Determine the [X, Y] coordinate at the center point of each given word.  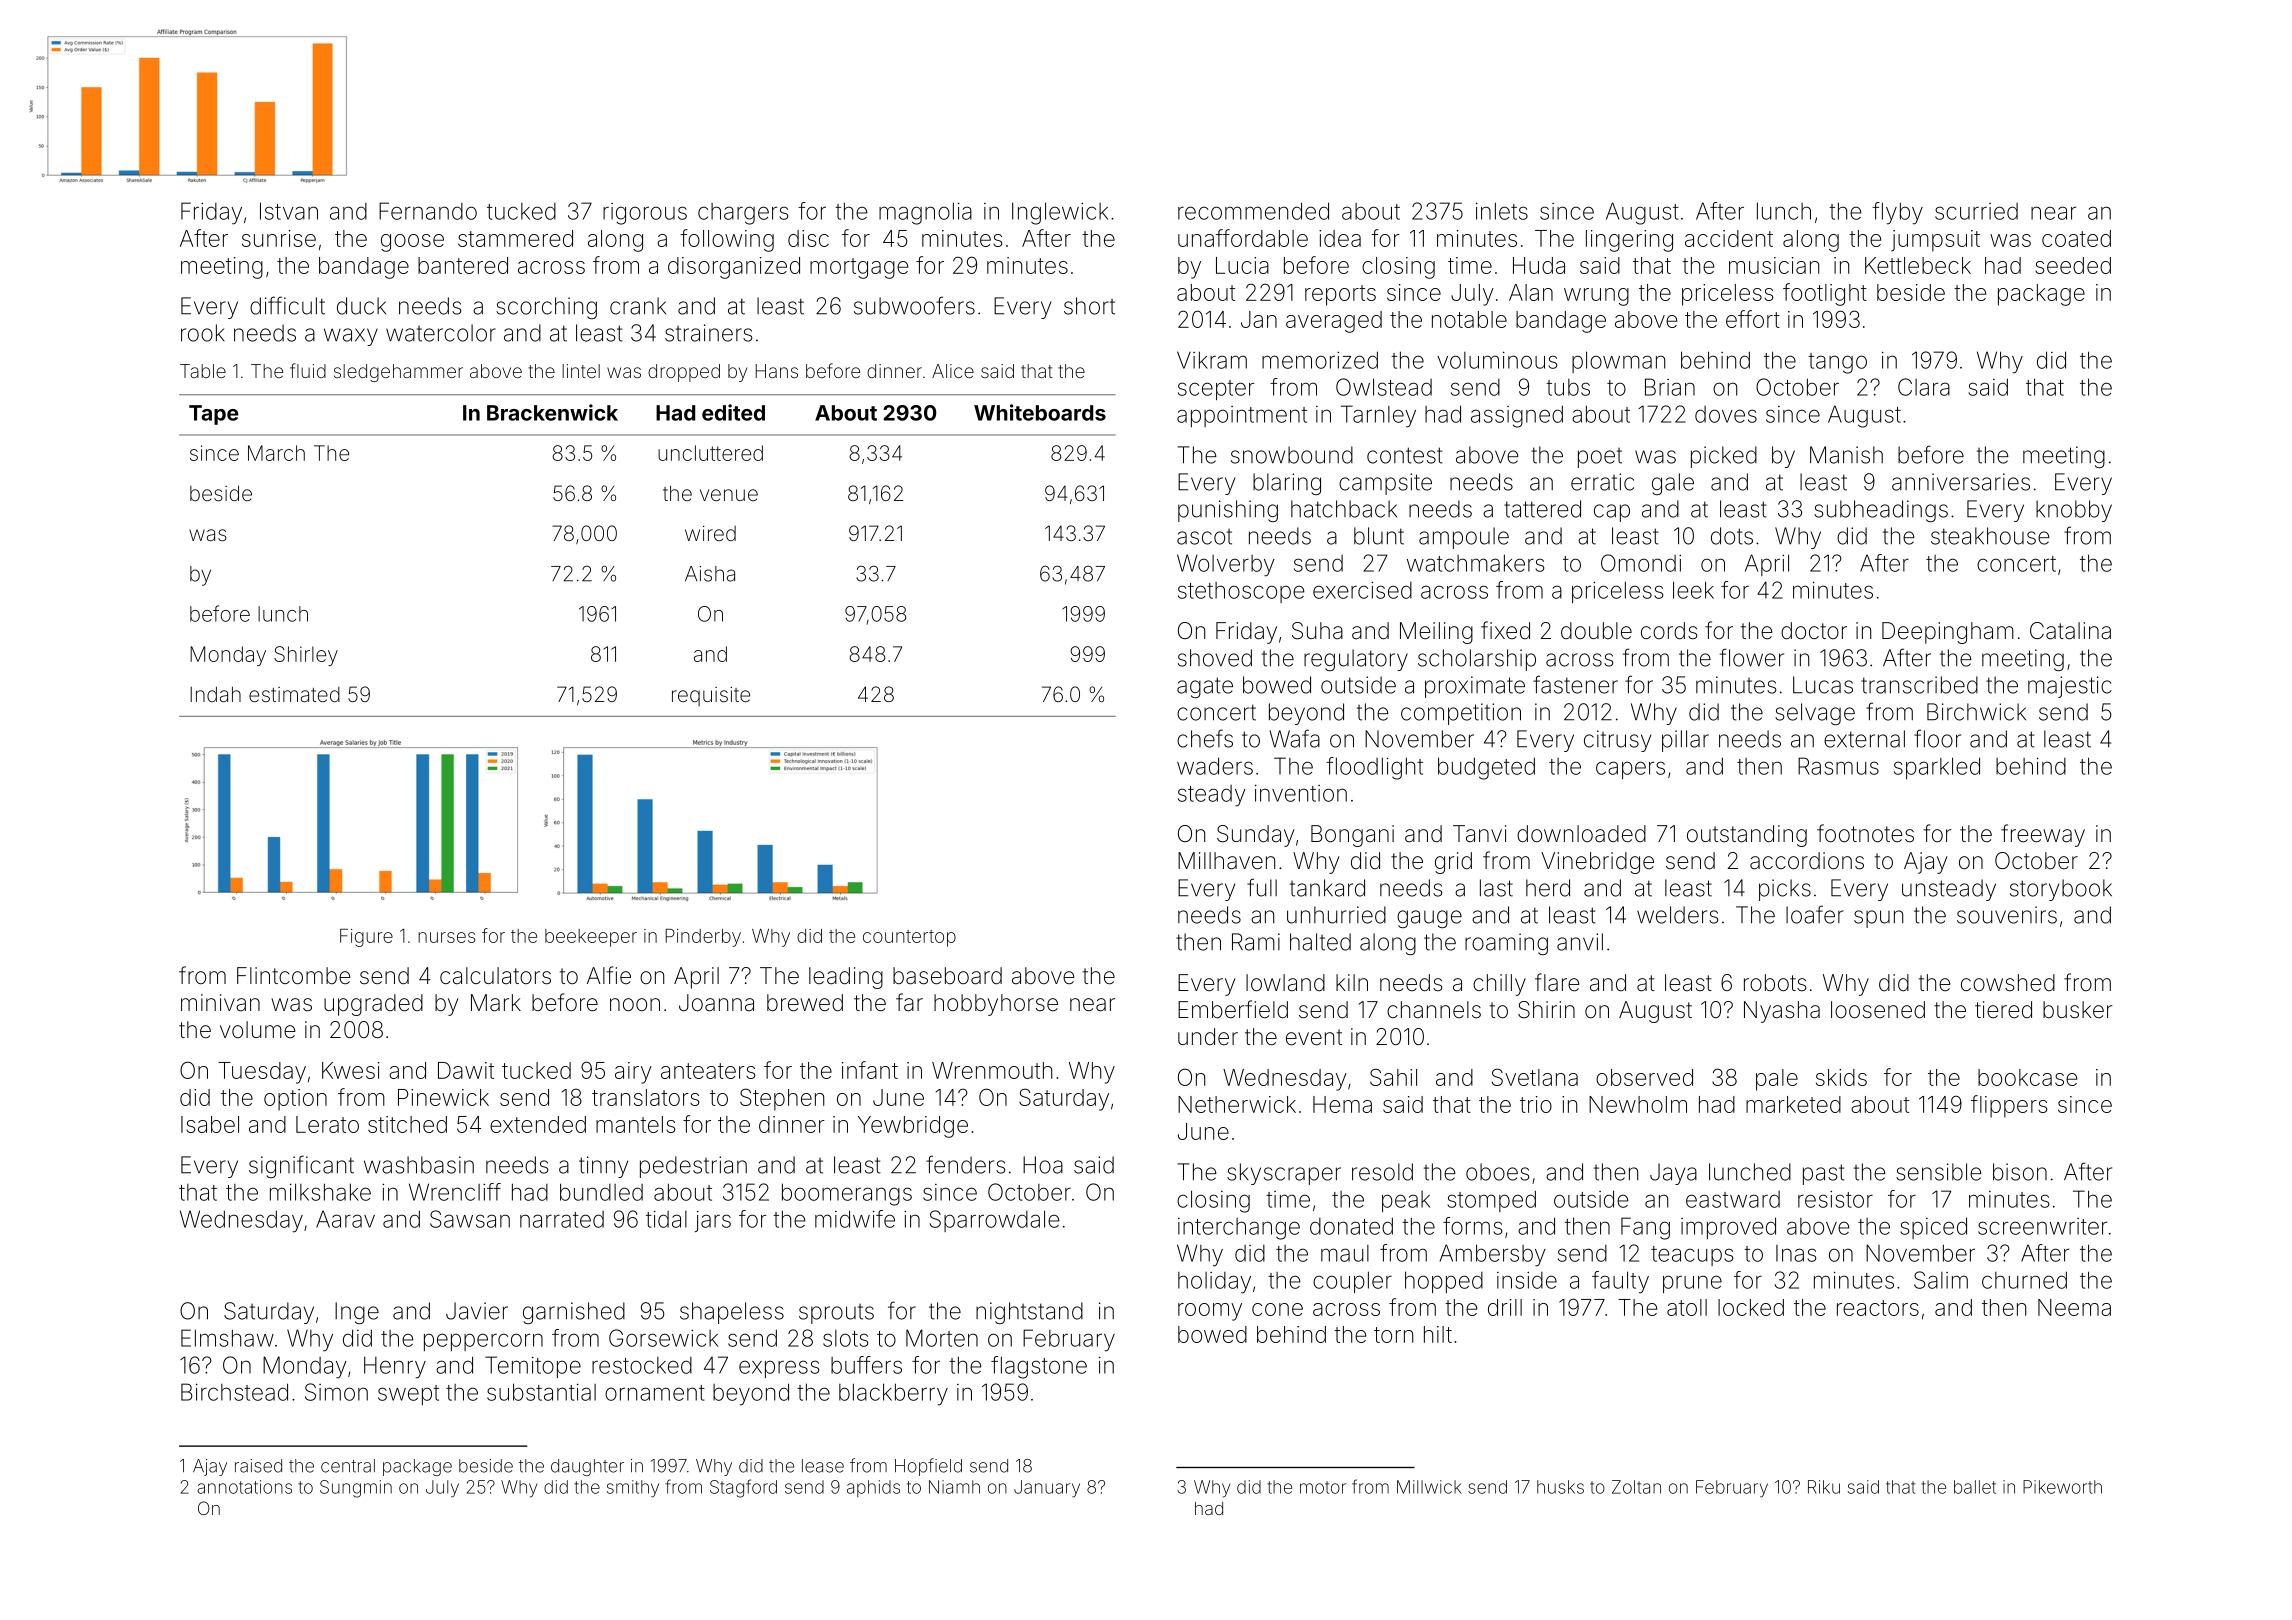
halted [1320, 942]
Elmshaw [227, 1338]
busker [2077, 1010]
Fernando [428, 211]
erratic [1602, 482]
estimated [294, 694]
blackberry [893, 1394]
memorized [1320, 360]
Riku [1824, 1487]
